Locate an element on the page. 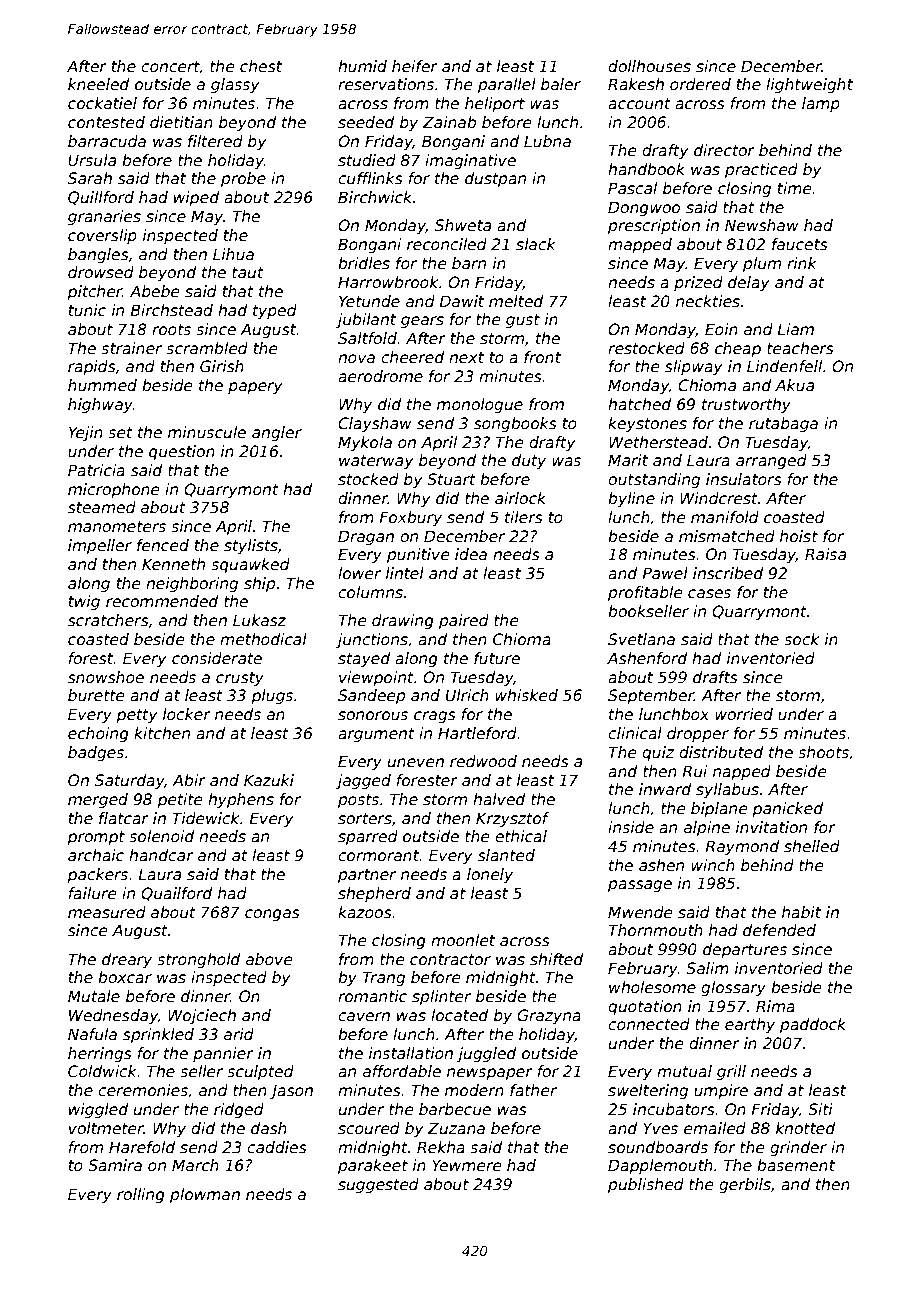 The height and width of the document is (1308, 924). handbook is located at coordinates (646, 169).
